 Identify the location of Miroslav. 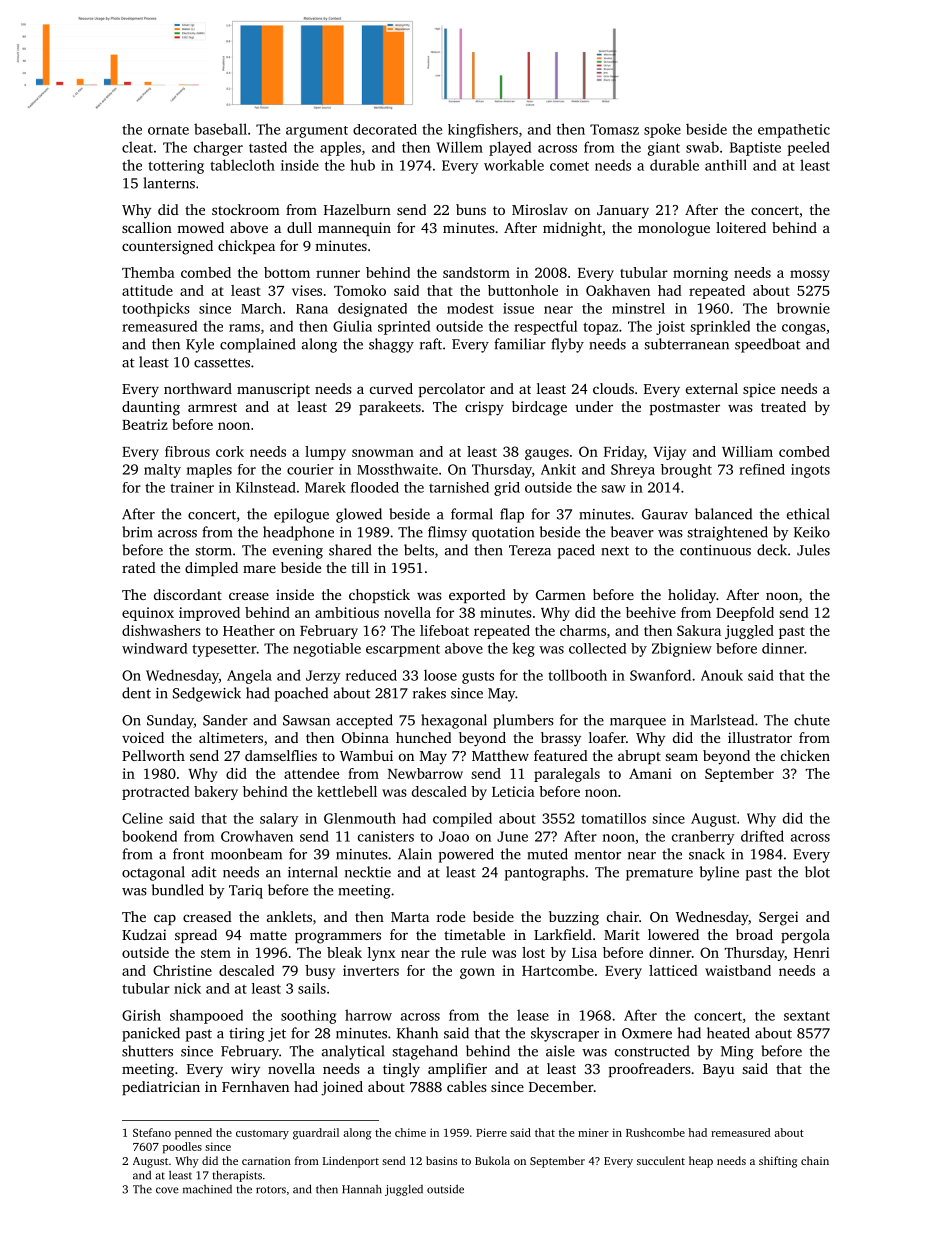
(540, 209).
